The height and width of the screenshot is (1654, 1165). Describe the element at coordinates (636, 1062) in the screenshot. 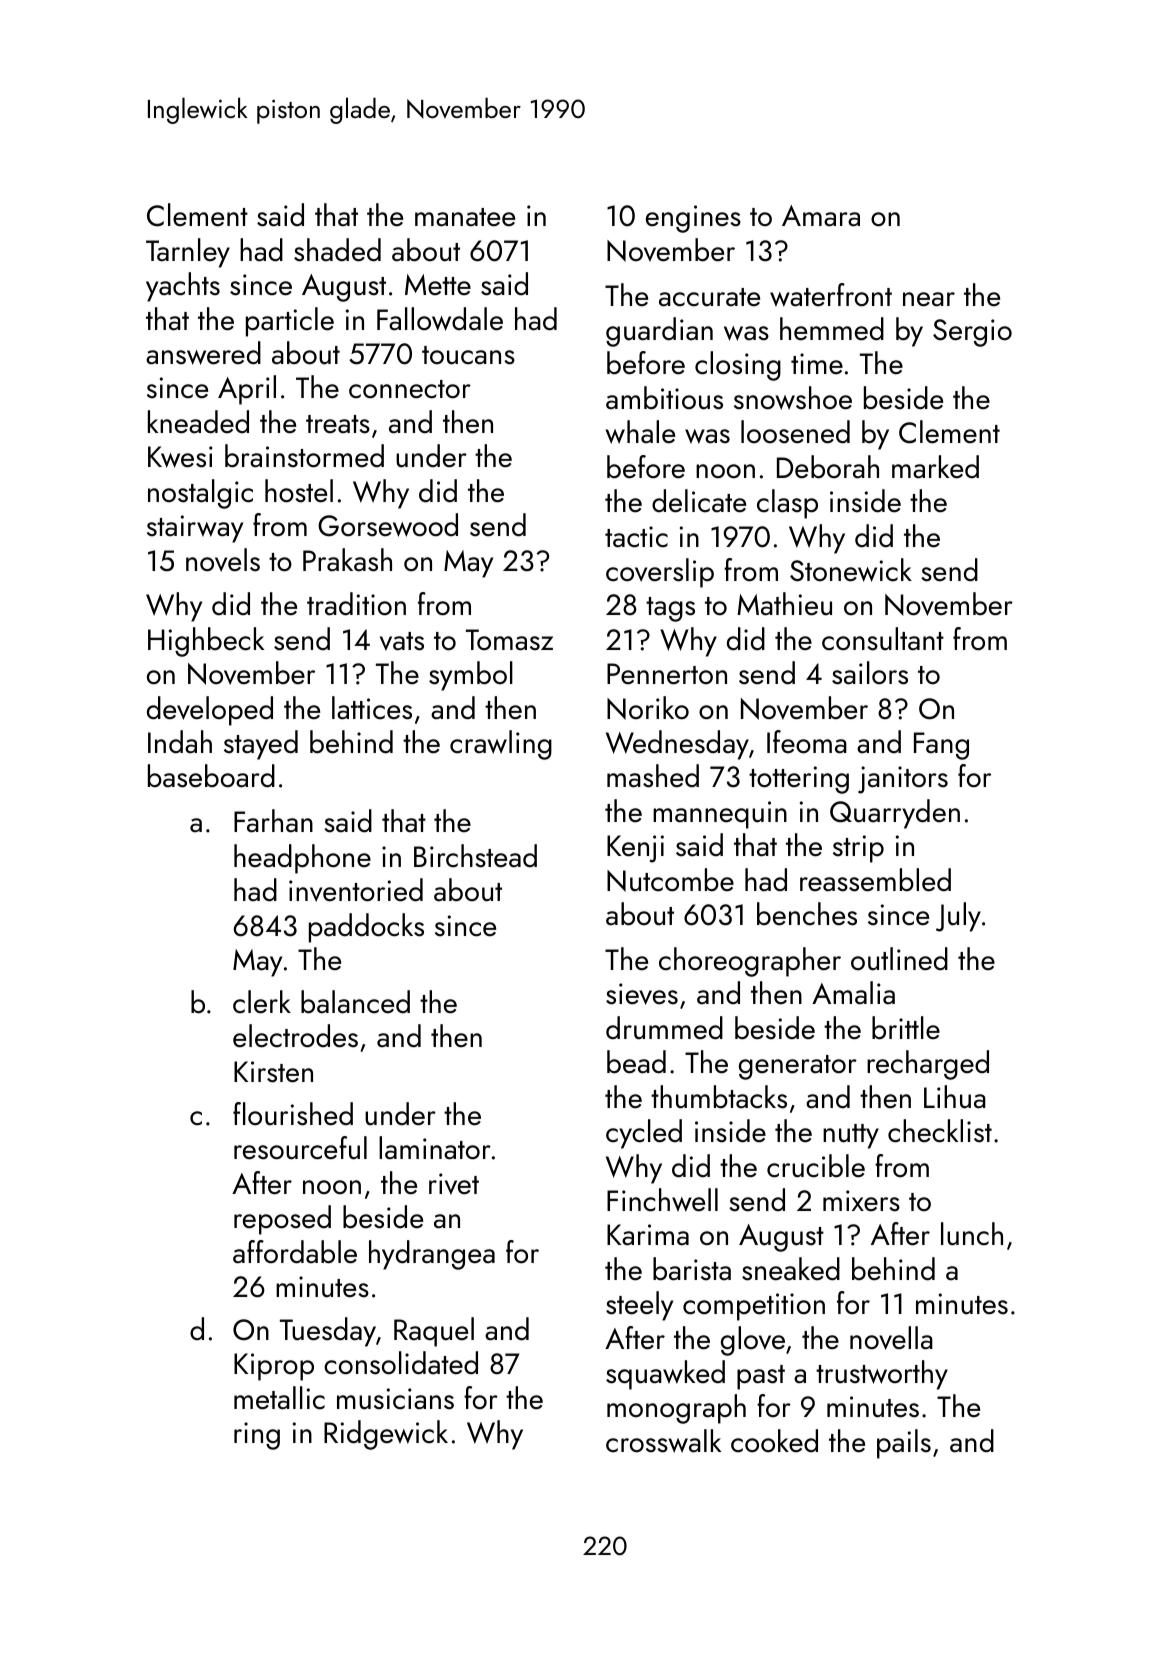

I see `bead` at that location.
